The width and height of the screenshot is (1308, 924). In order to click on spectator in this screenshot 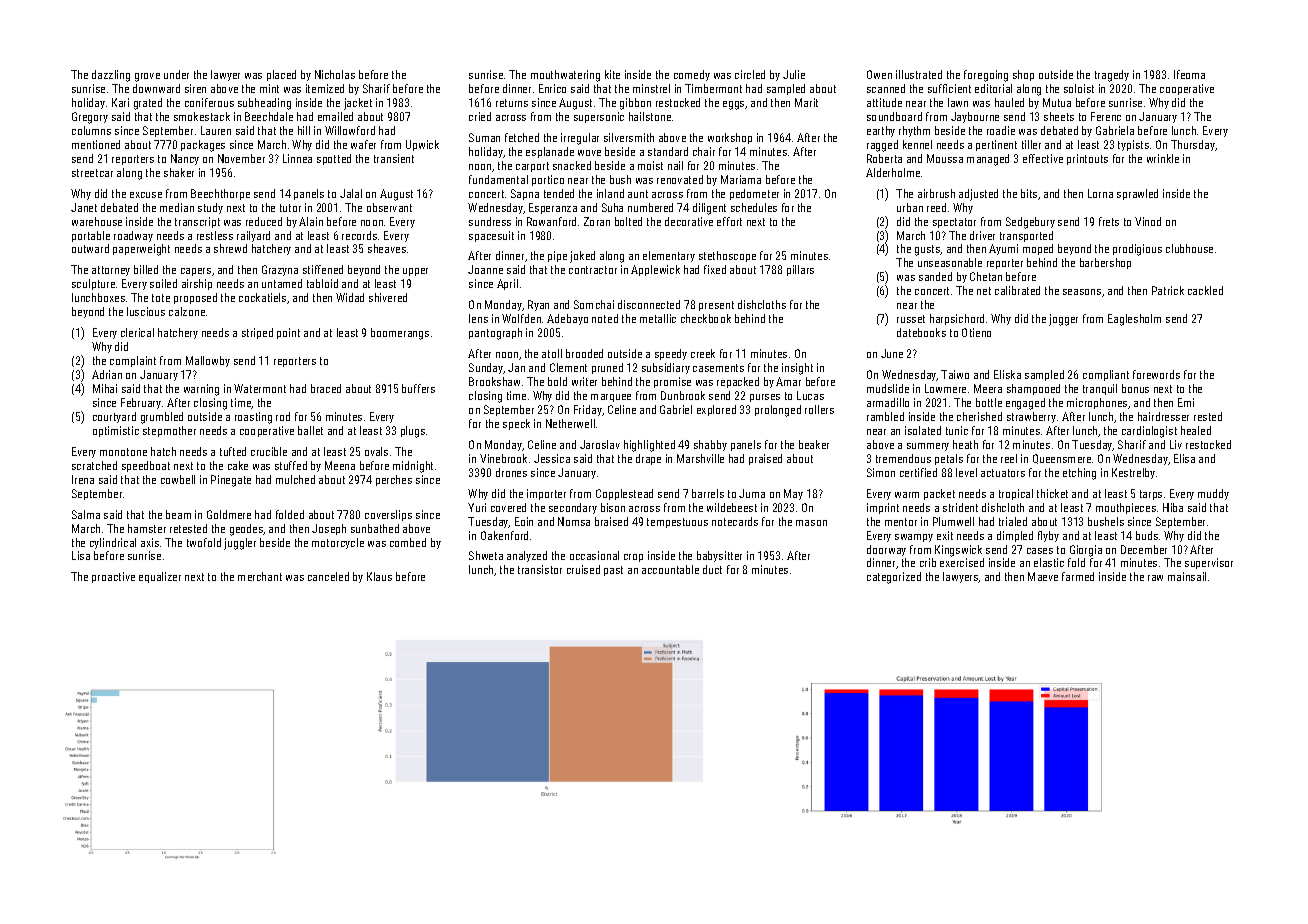, I will do `click(954, 223)`.
